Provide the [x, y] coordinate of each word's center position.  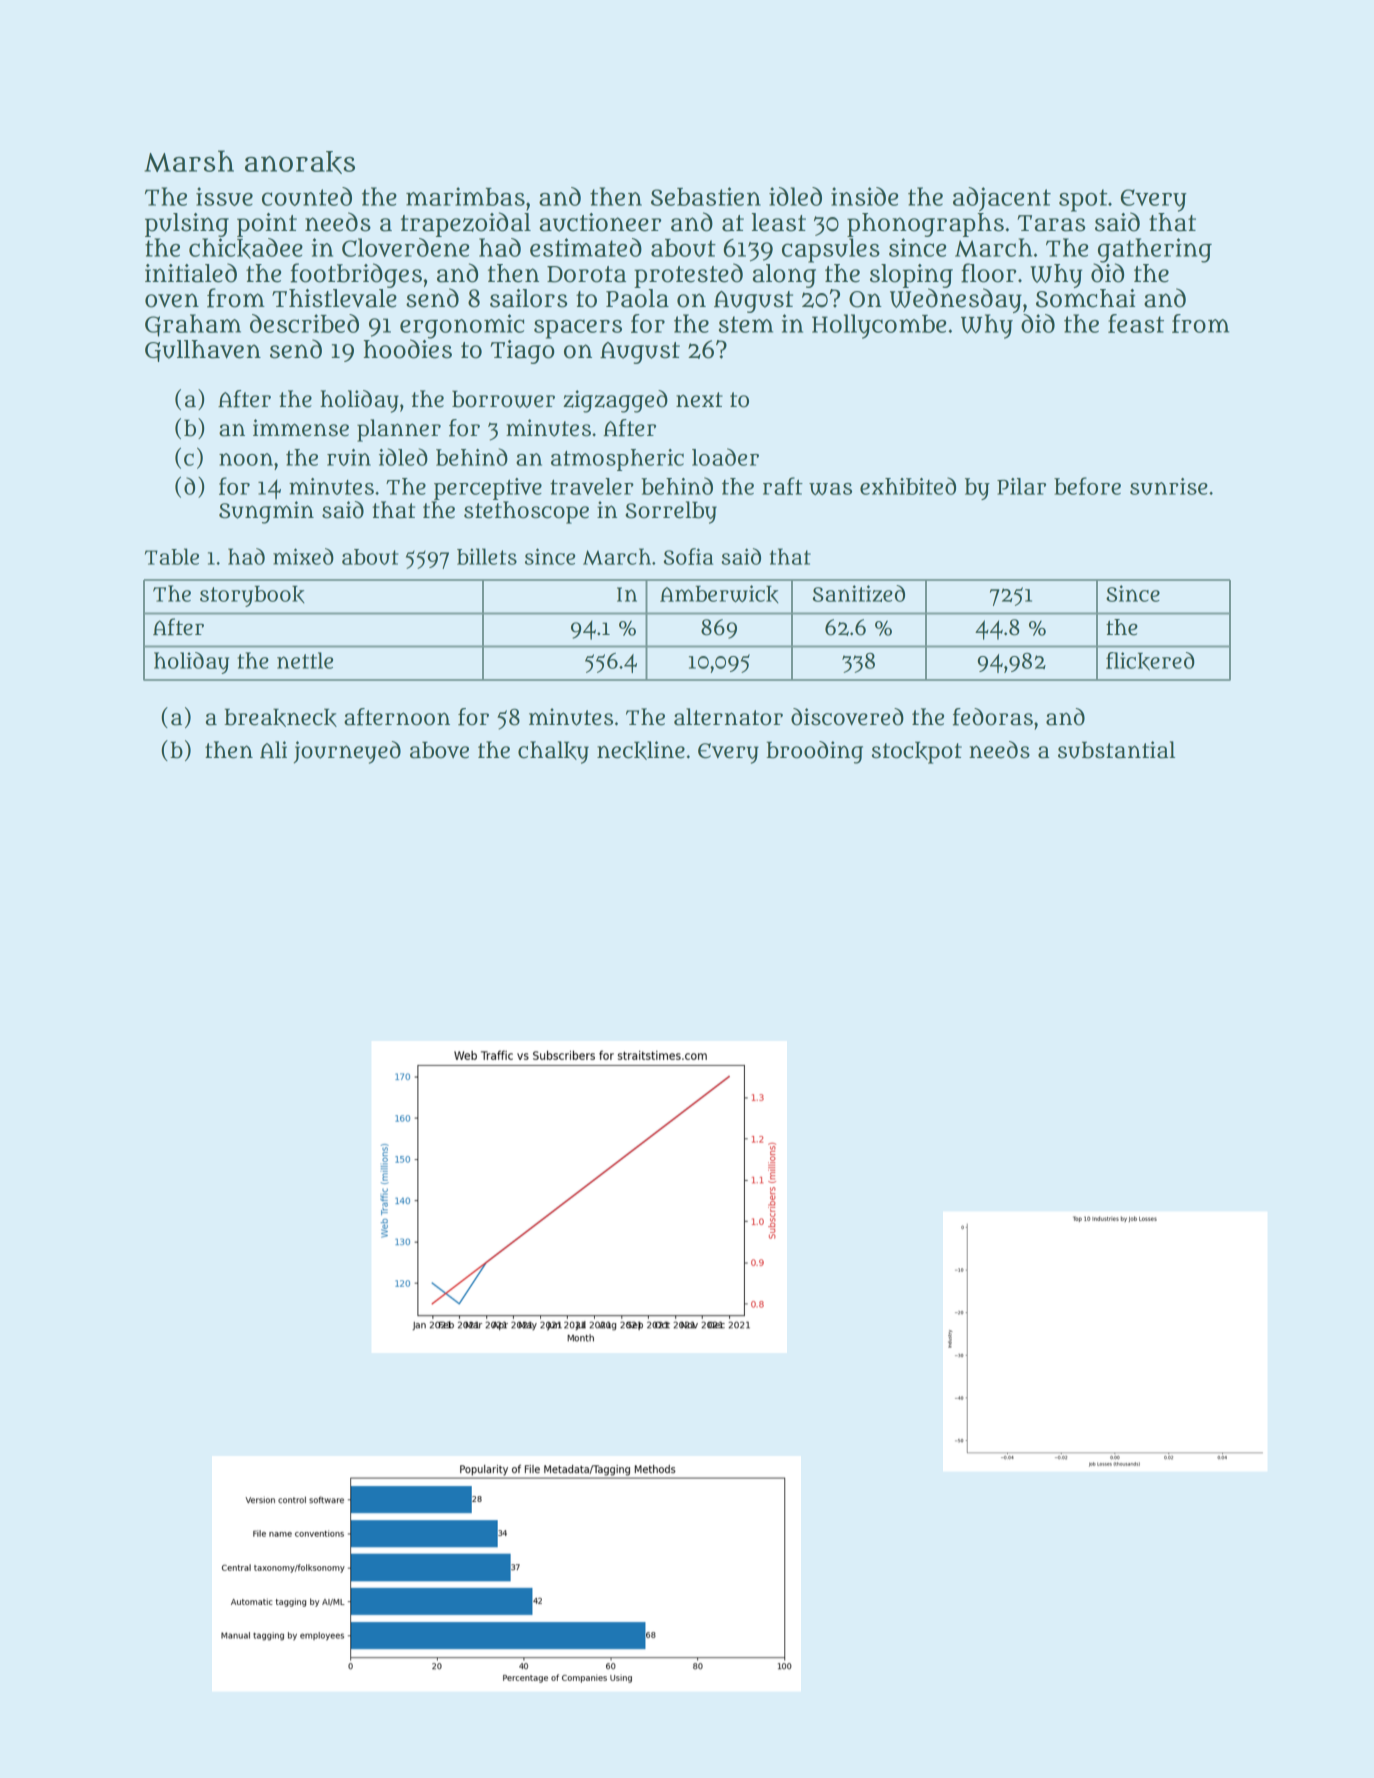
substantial [1116, 750]
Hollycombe [879, 326]
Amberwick [719, 594]
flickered [1150, 661]
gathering [1155, 250]
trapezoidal [466, 224]
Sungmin [266, 512]
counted [307, 196]
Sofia [688, 556]
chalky [553, 752]
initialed [191, 273]
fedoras [993, 717]
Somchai [1085, 298]
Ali [273, 749]
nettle [305, 660]
